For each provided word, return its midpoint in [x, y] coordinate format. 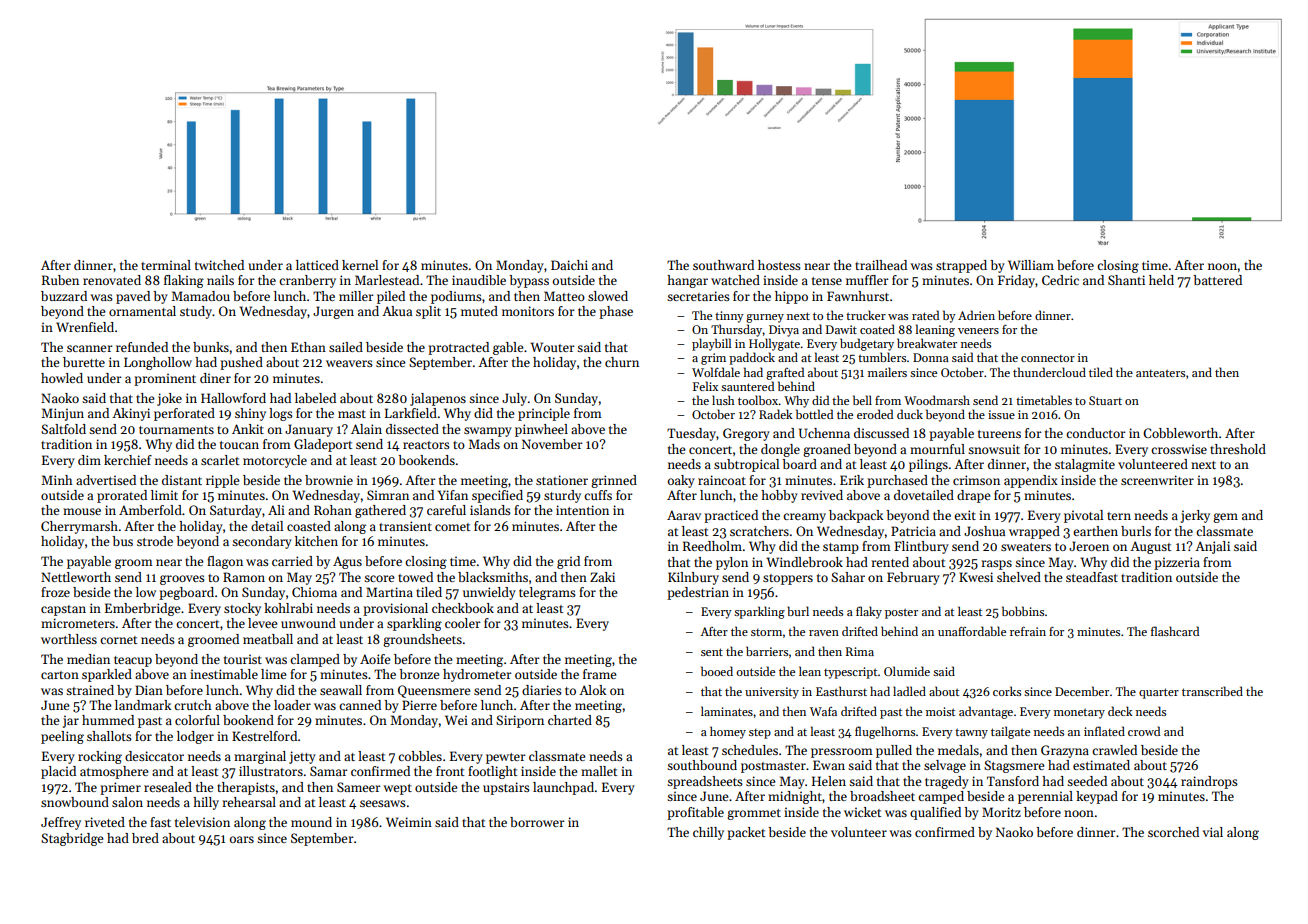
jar [71, 721]
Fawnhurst [858, 296]
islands [490, 510]
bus [122, 541]
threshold [1238, 449]
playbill [711, 344]
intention [582, 510]
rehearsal [249, 802]
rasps [996, 565]
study [196, 312]
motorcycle [275, 461]
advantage [986, 712]
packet [746, 833]
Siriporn [520, 721]
